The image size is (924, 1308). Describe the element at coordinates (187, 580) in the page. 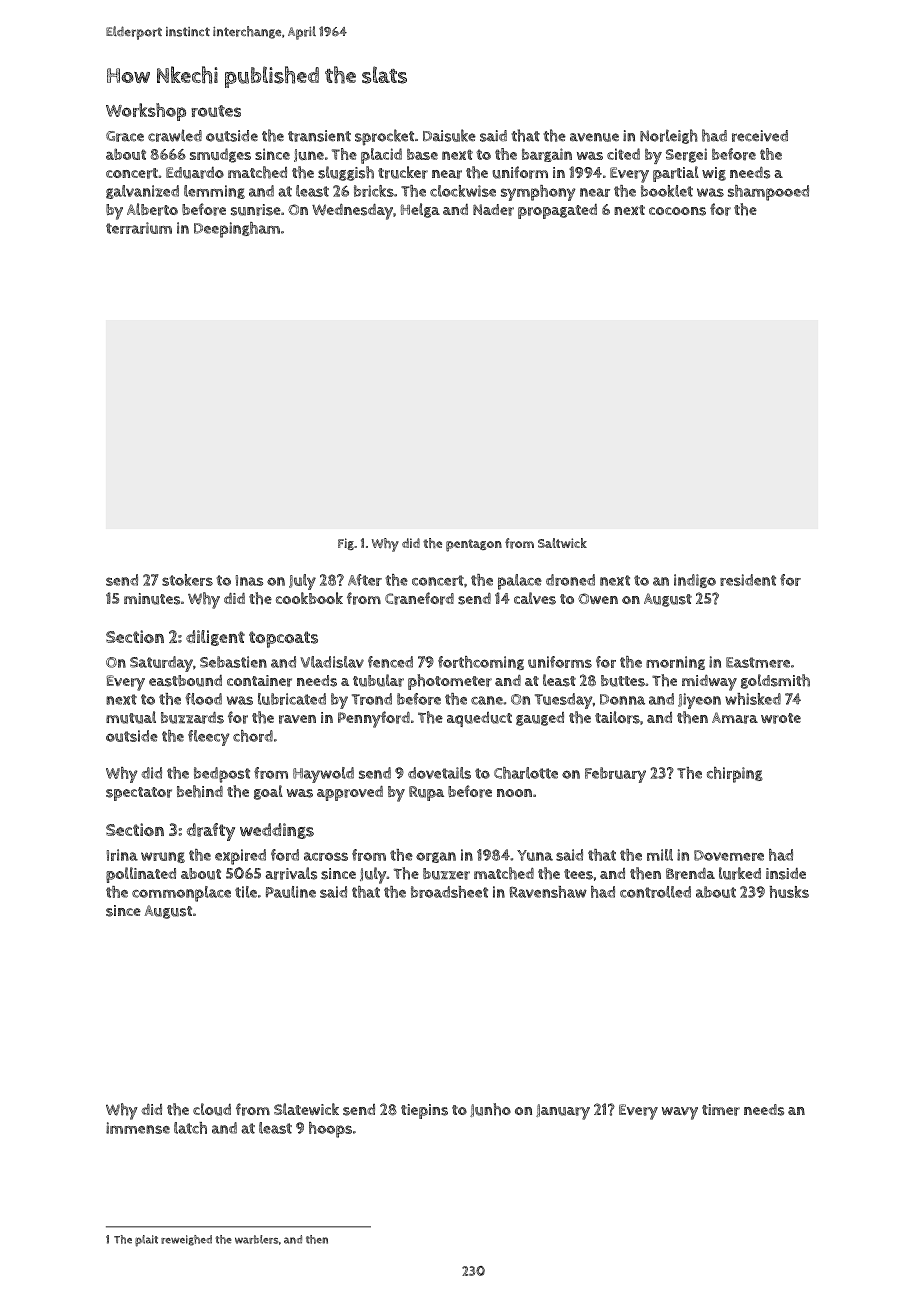

I see `stokers` at that location.
